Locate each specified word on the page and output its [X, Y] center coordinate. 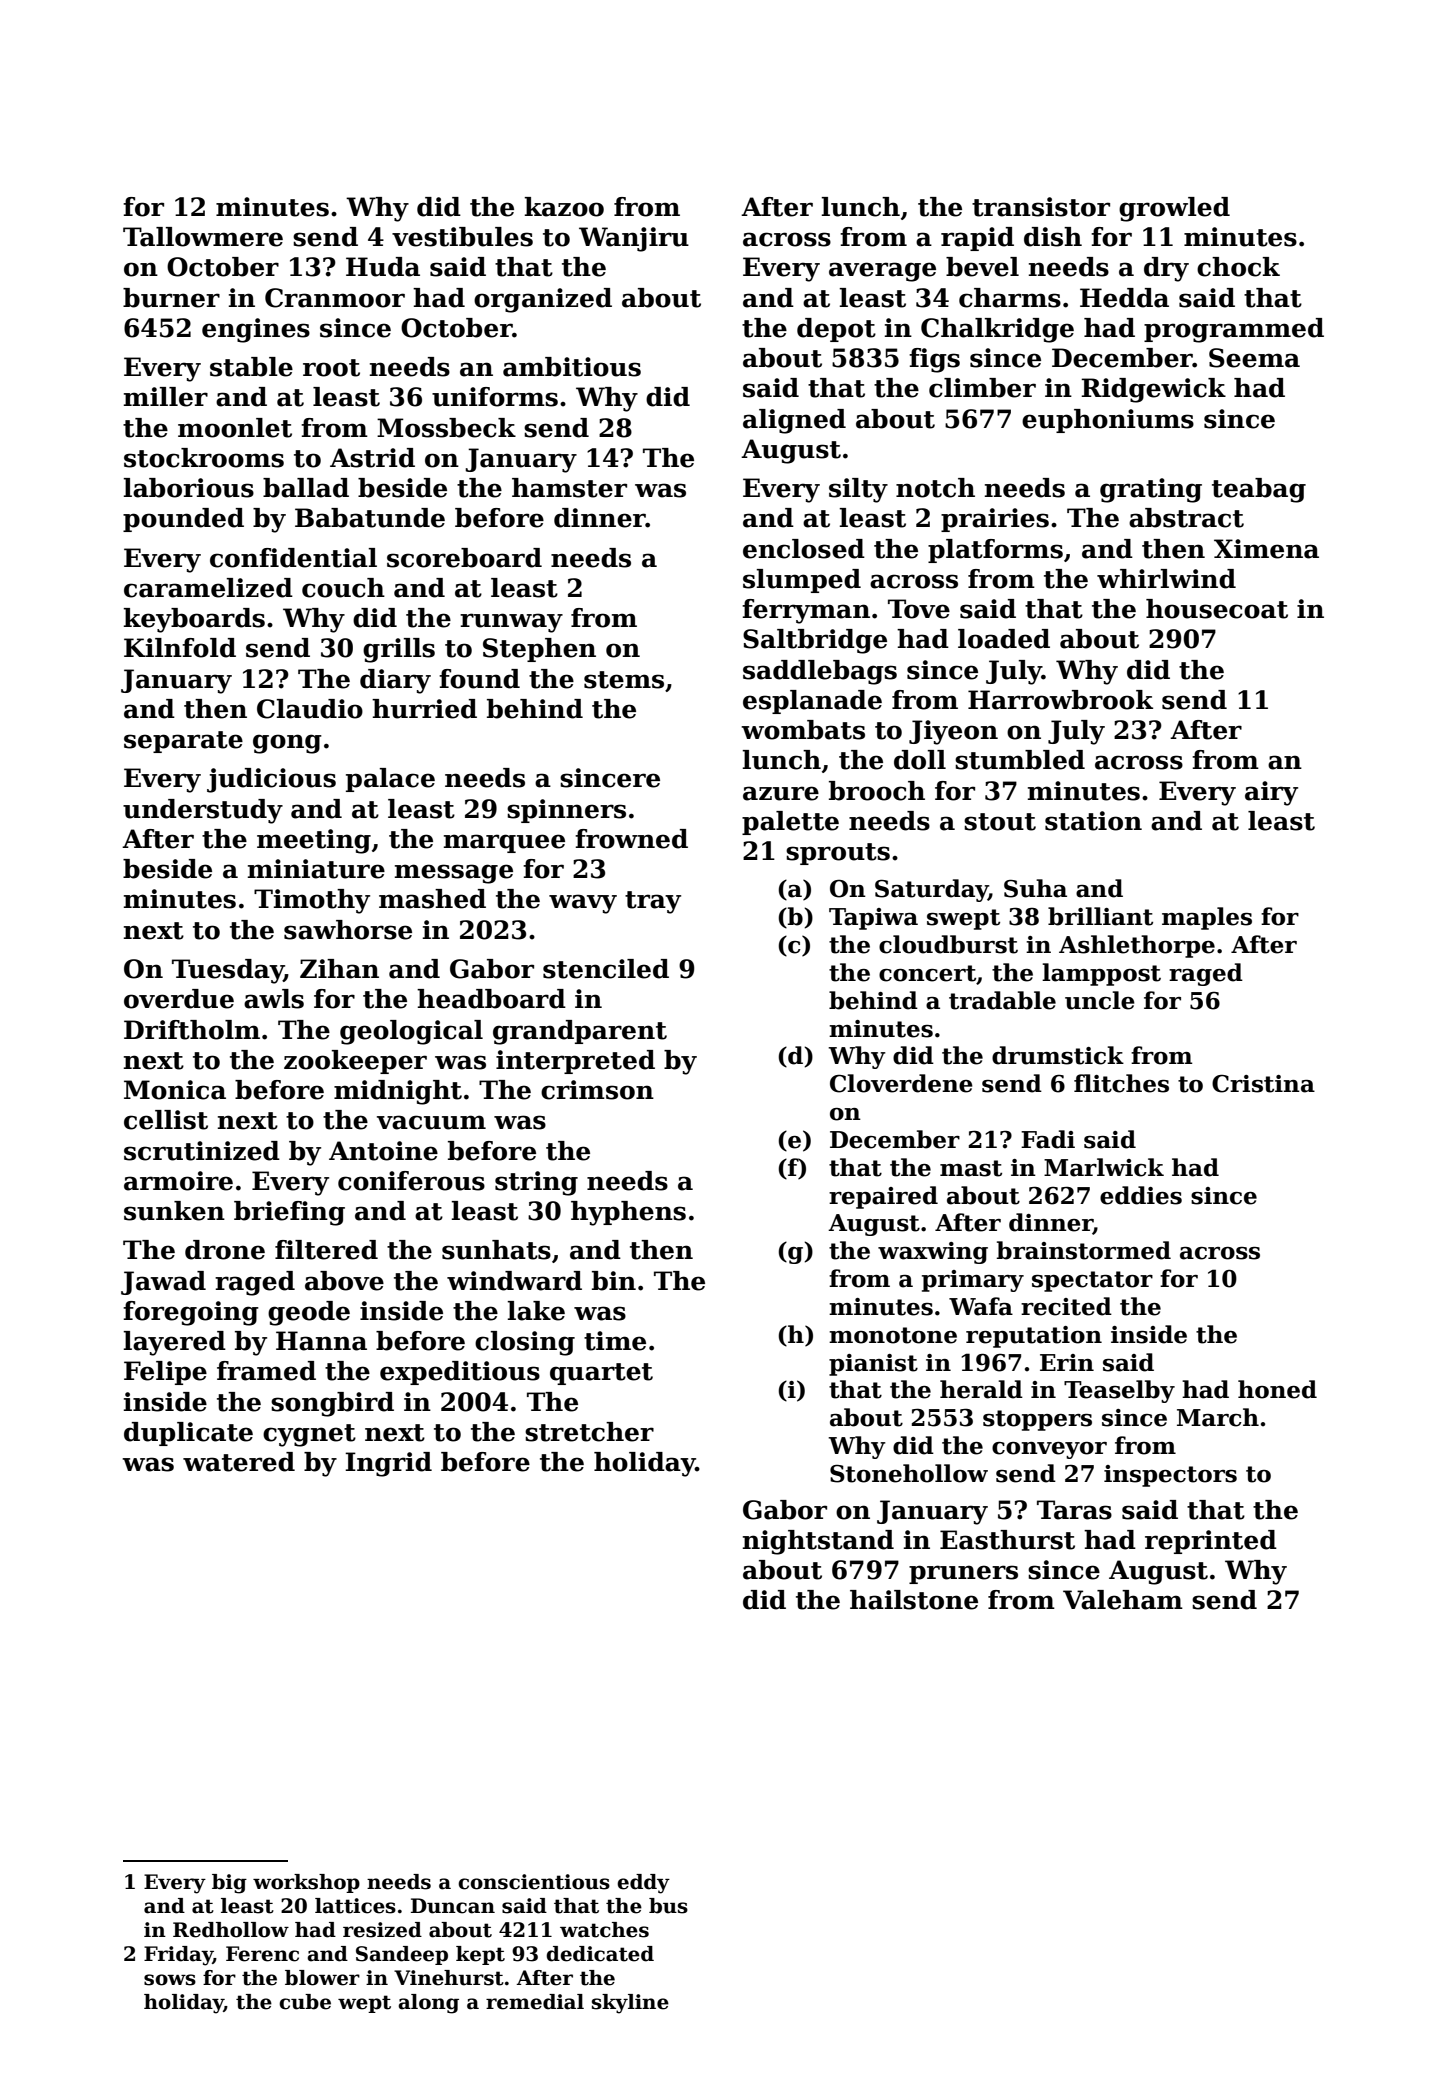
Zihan [339, 969]
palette [790, 823]
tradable [1002, 1000]
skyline [630, 2004]
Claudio [310, 709]
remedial [535, 2002]
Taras [1074, 1510]
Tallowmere [203, 237]
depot [836, 330]
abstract [1186, 518]
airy [1271, 793]
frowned [631, 839]
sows [170, 1980]
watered [239, 1462]
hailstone [914, 1600]
